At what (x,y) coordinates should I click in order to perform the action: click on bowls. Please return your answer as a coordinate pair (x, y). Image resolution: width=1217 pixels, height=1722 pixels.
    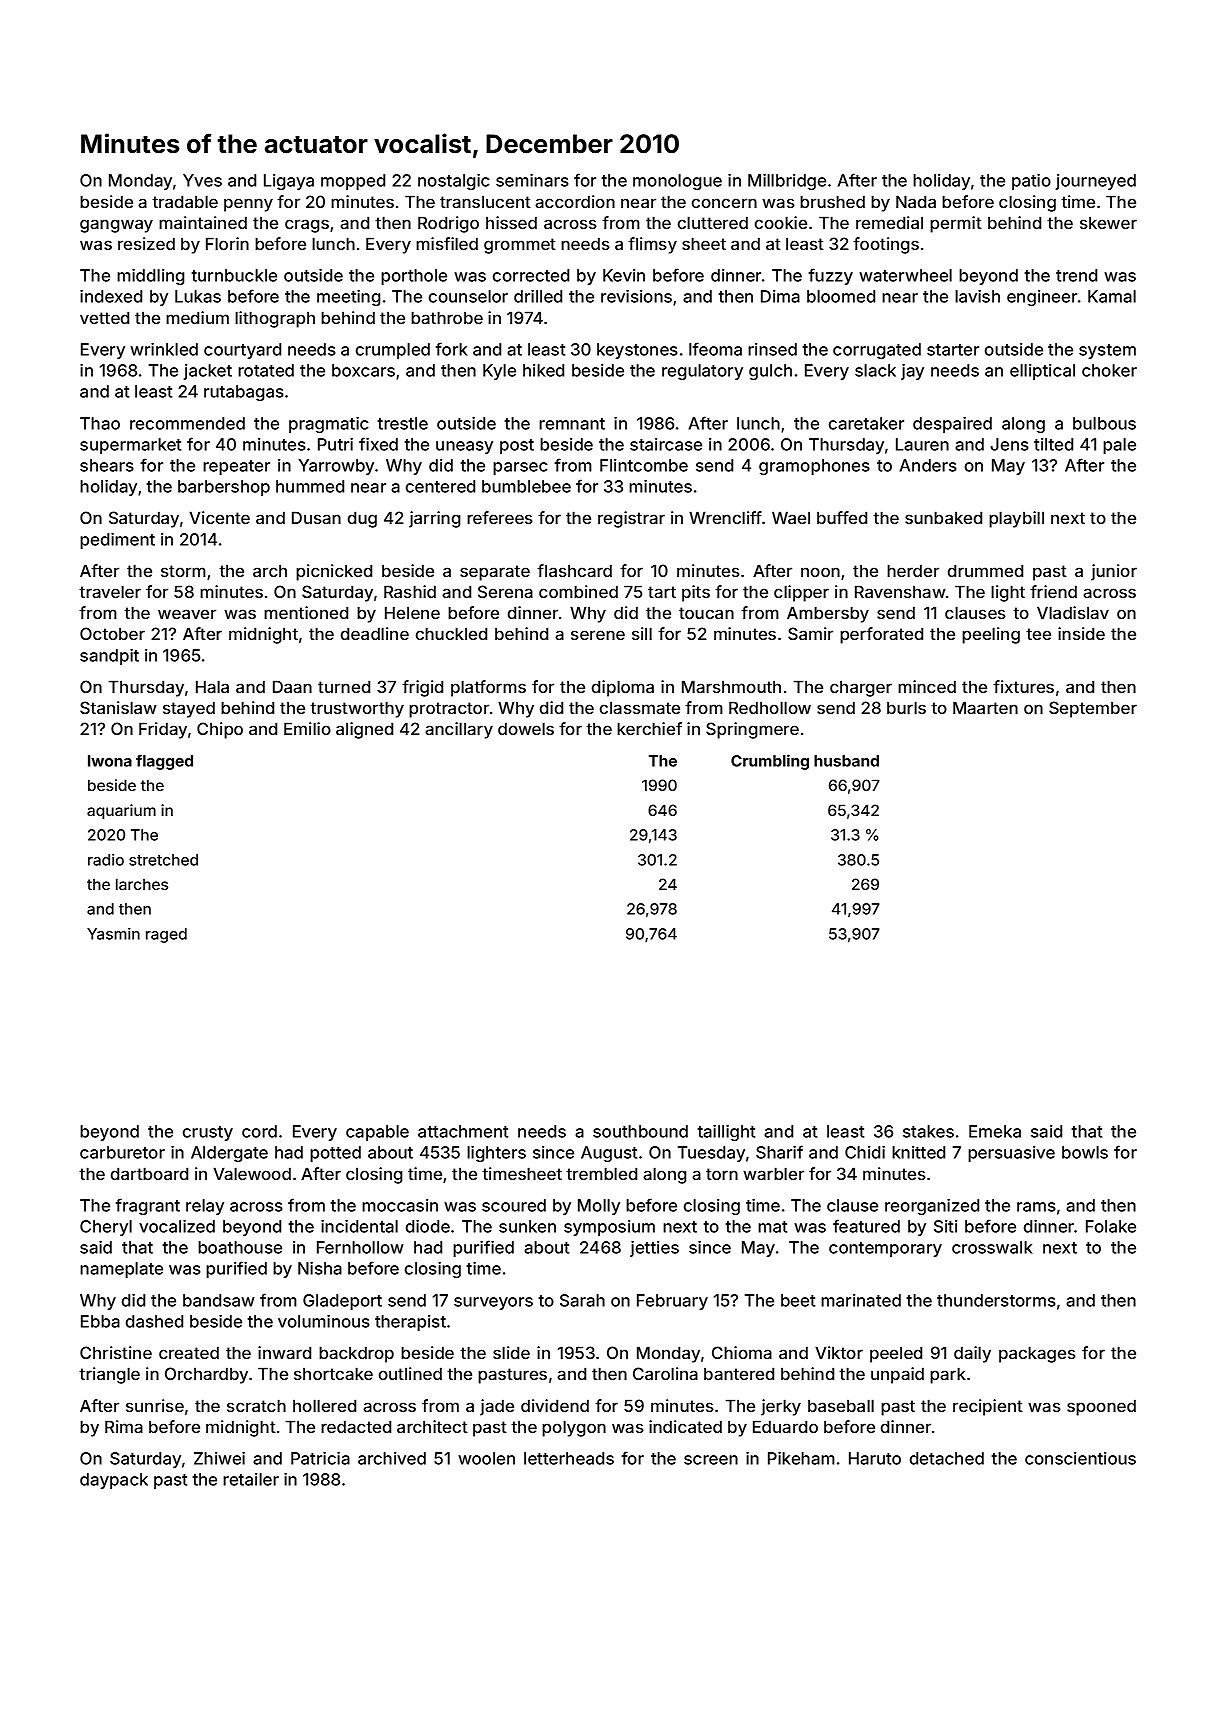
    Looking at the image, I should click on (1085, 1152).
